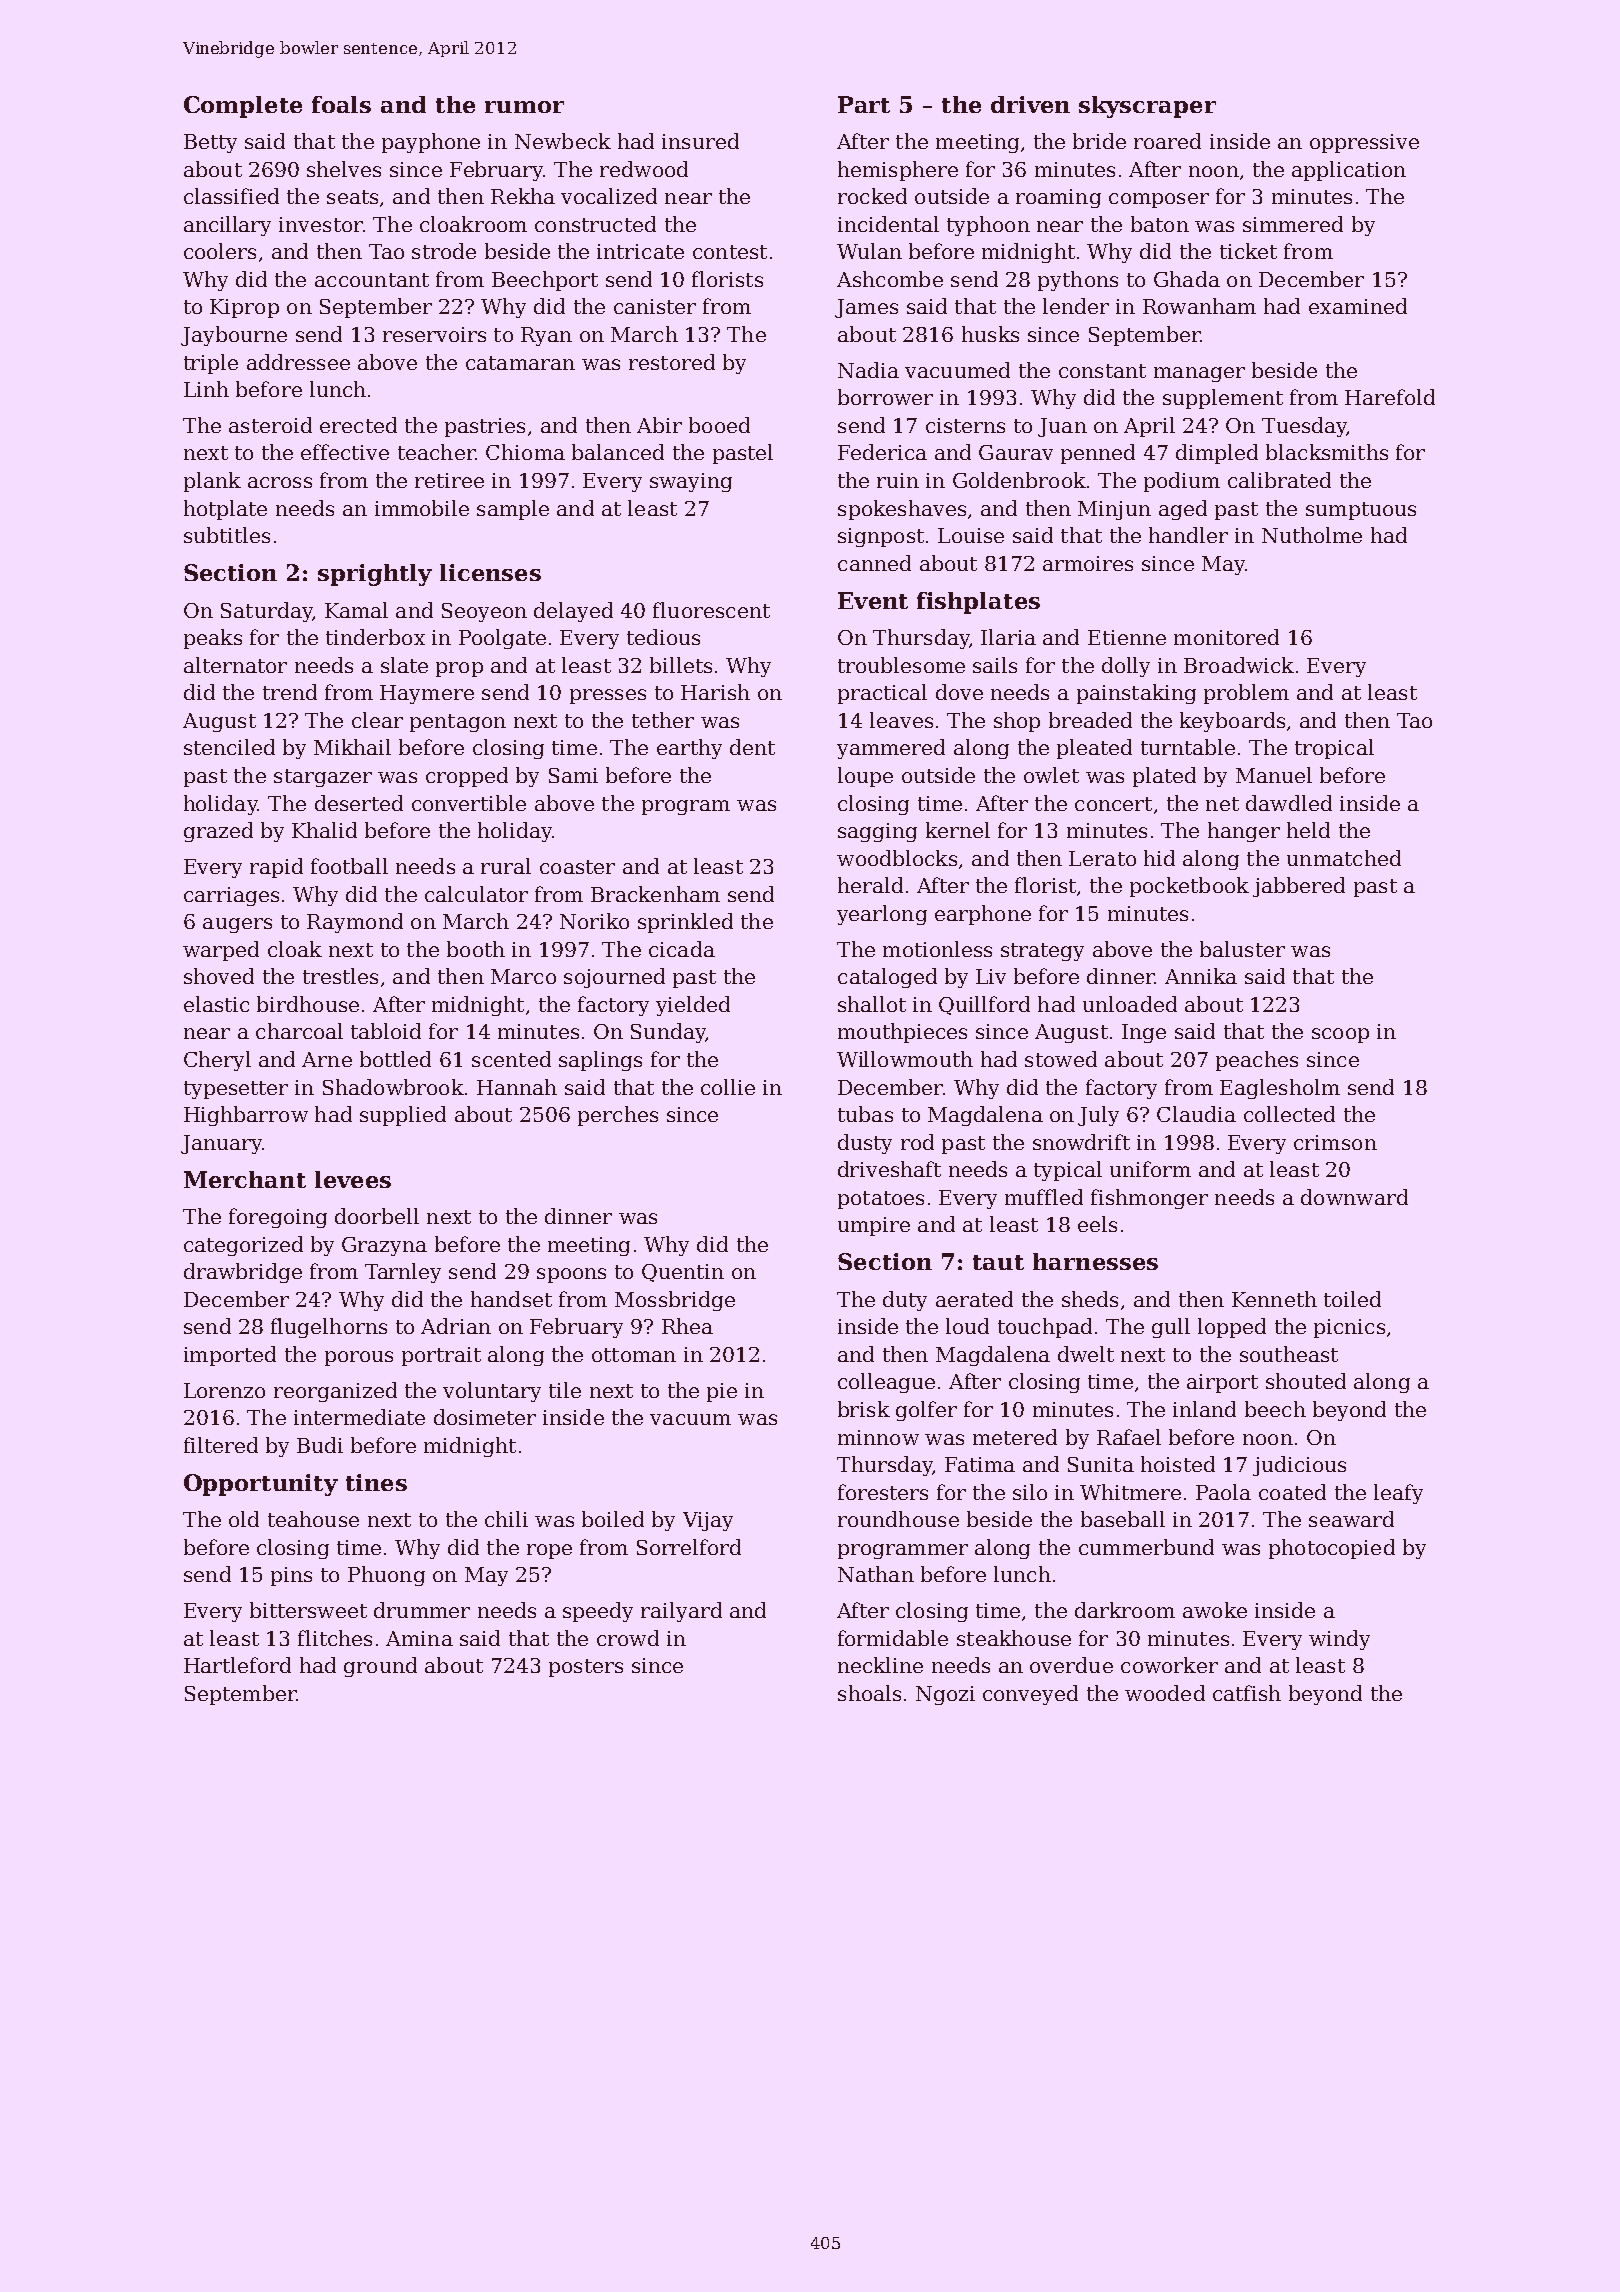  What do you see at coordinates (520, 363) in the image?
I see `catamaran` at bounding box center [520, 363].
